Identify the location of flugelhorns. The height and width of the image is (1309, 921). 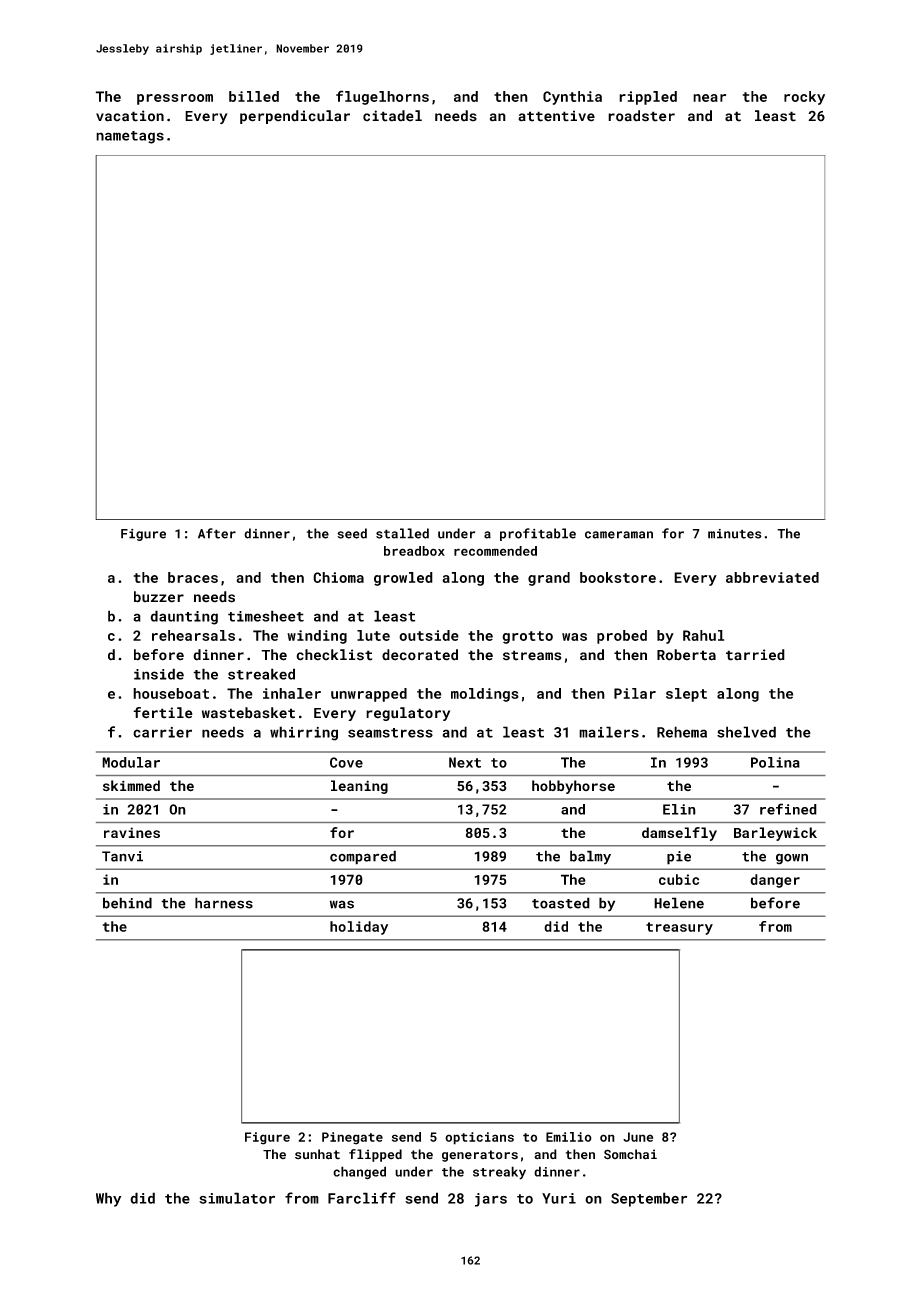
(382, 97).
